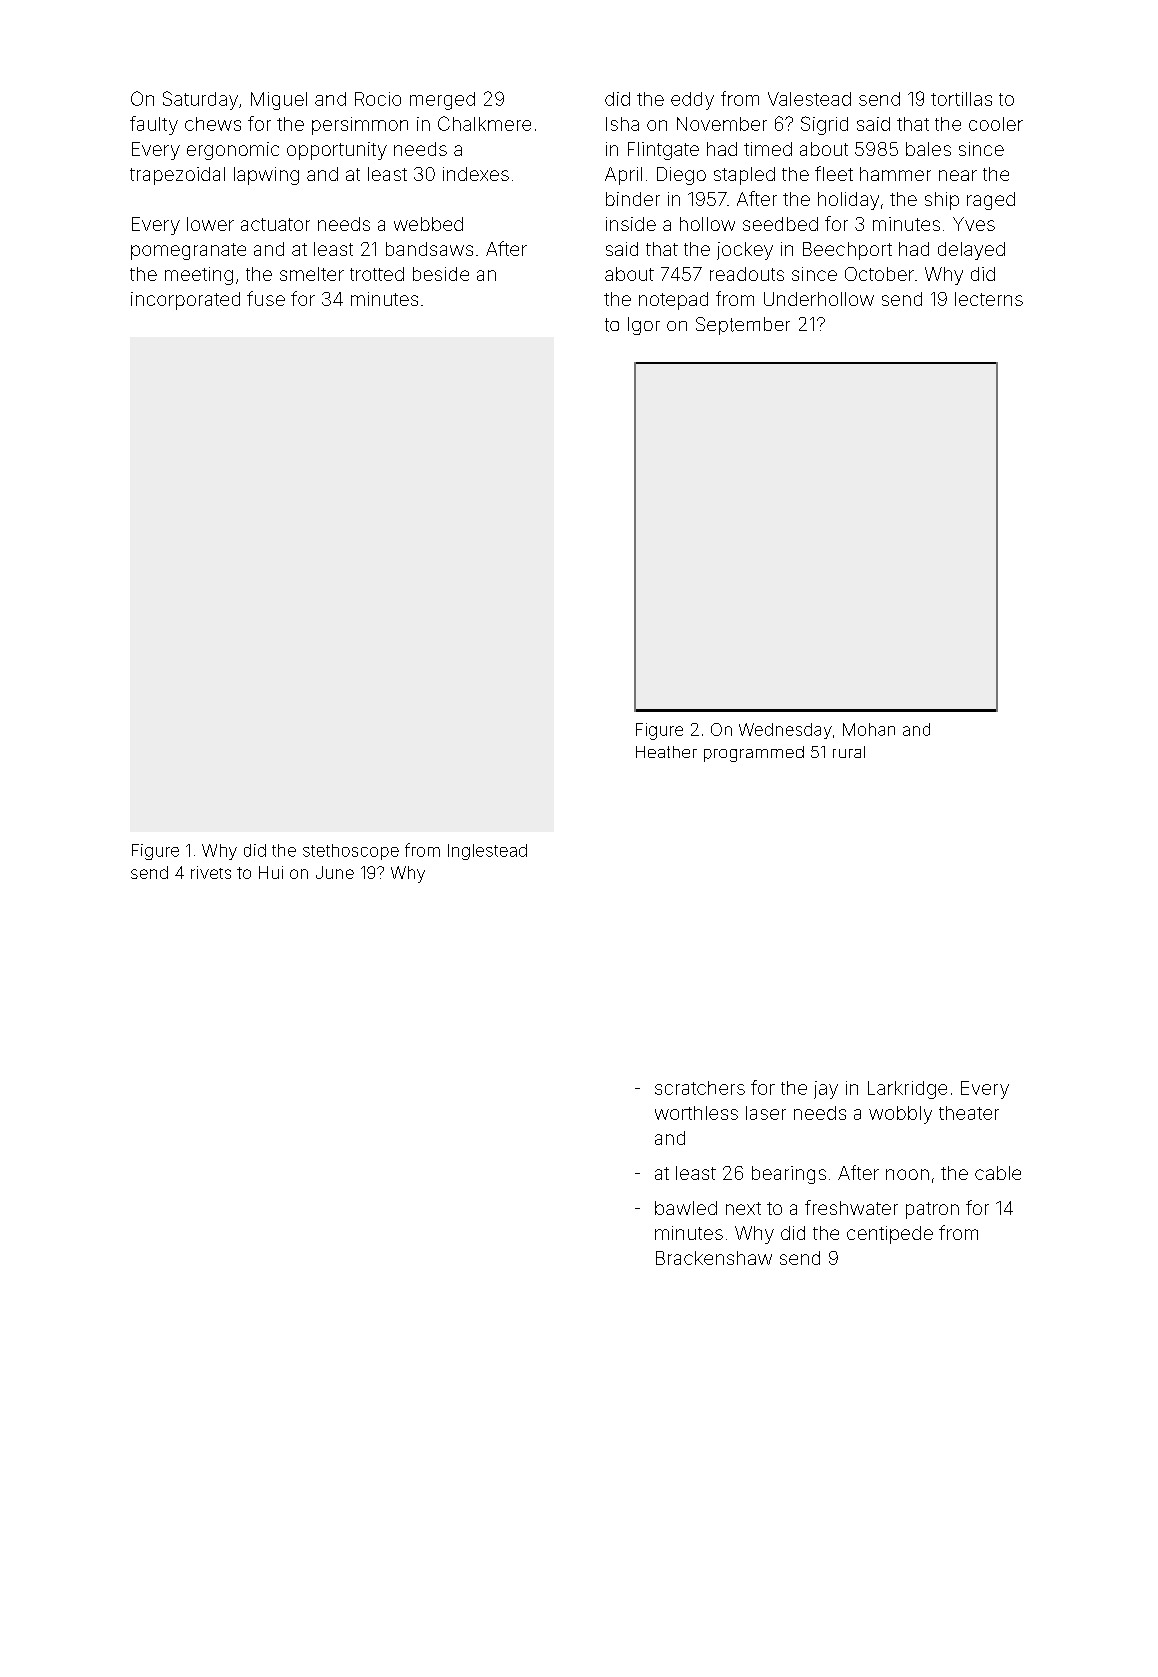 This document has height=1677, width=1158. I want to click on tortillas, so click(961, 99).
